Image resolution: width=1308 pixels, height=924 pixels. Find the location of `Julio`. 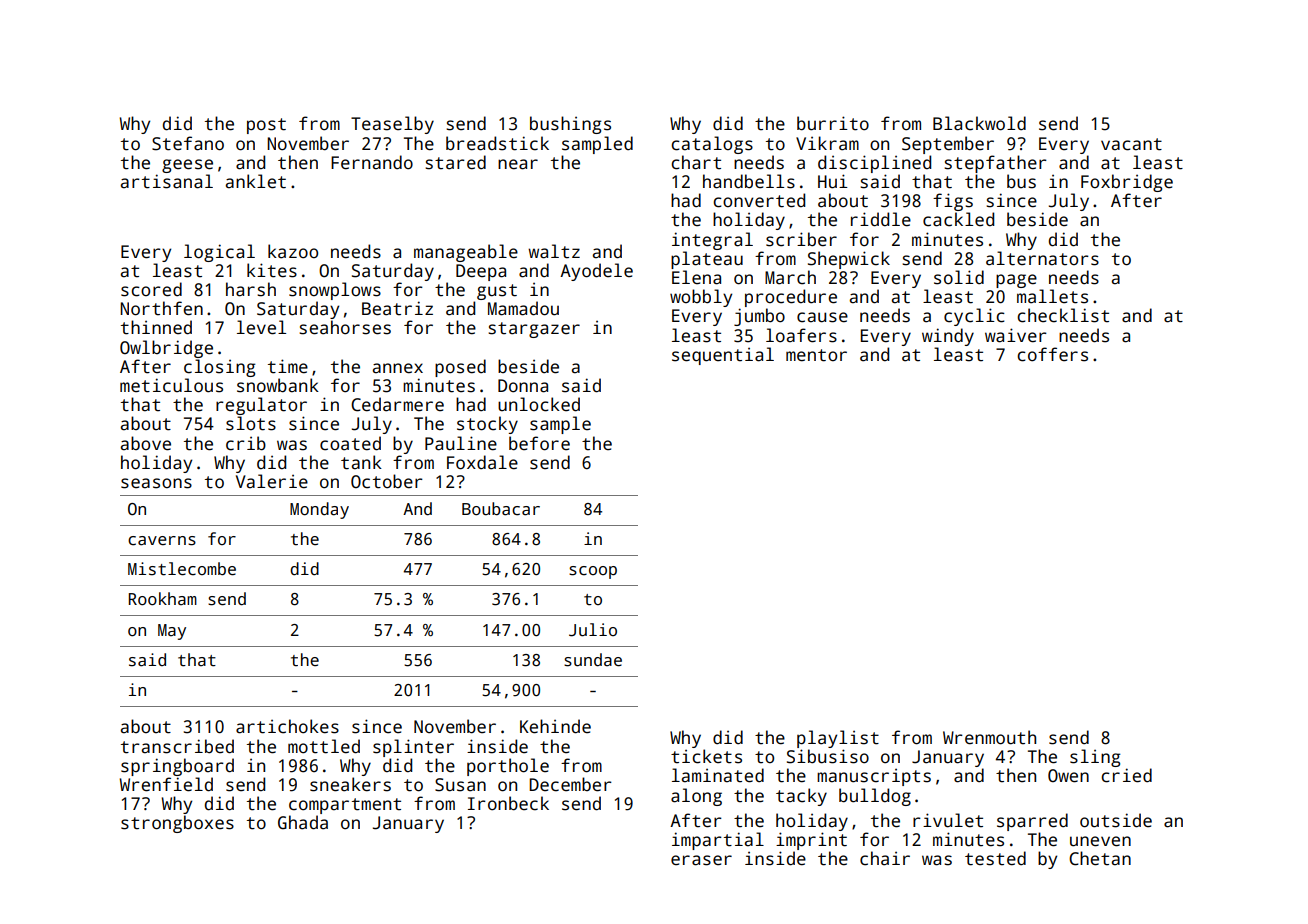

Julio is located at coordinates (593, 630).
